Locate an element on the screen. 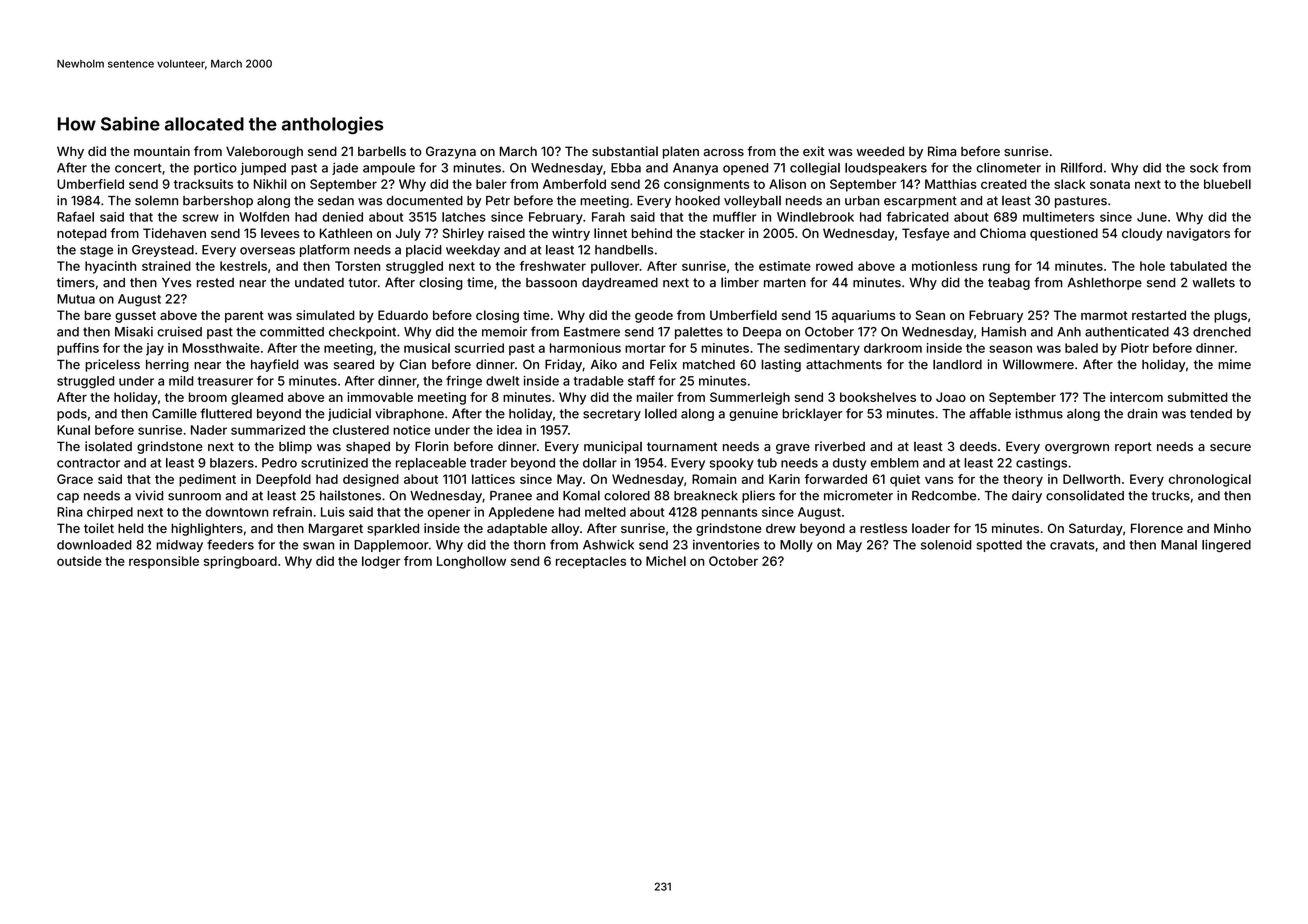  exit is located at coordinates (813, 151).
